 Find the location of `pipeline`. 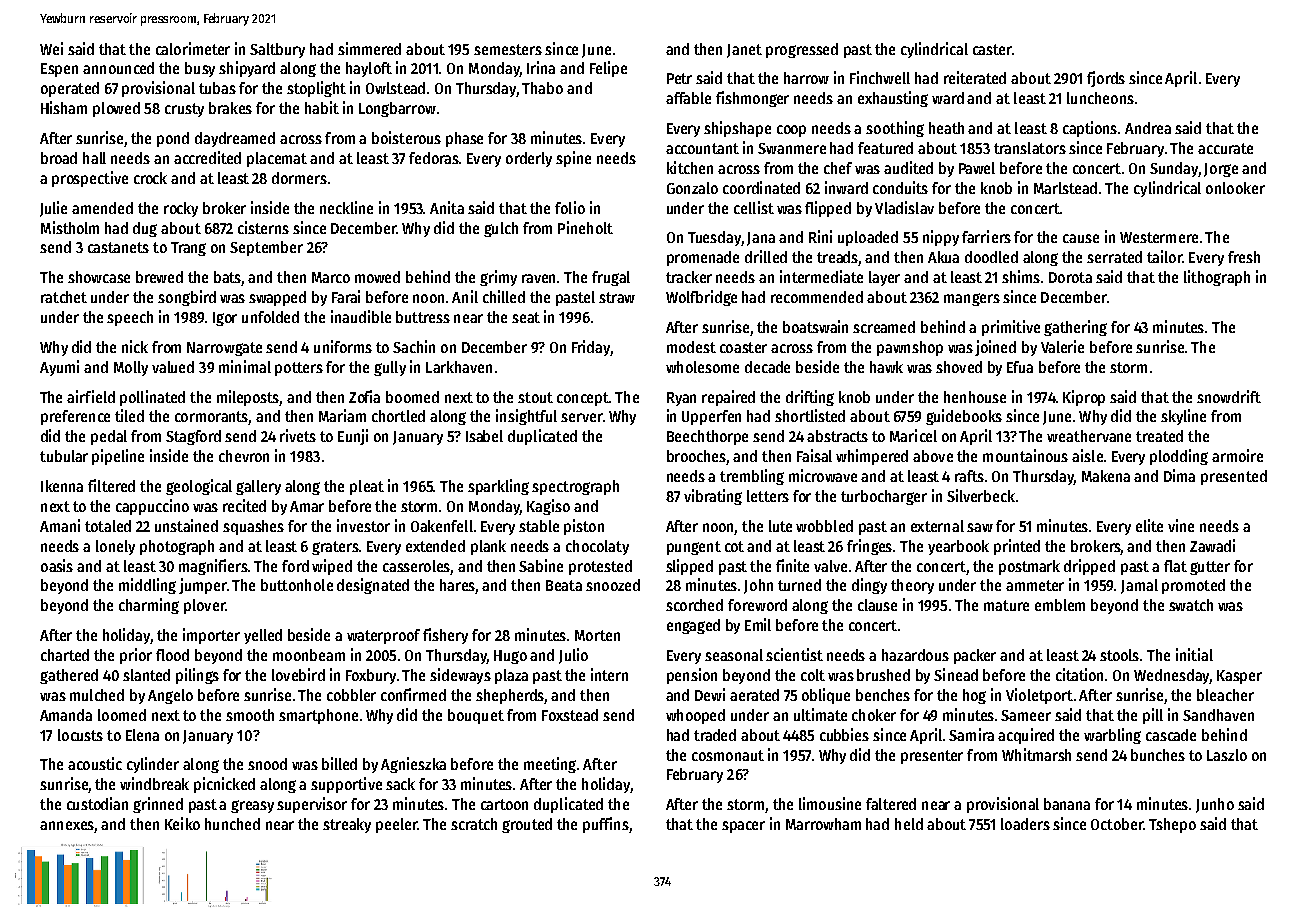

pipeline is located at coordinates (118, 457).
